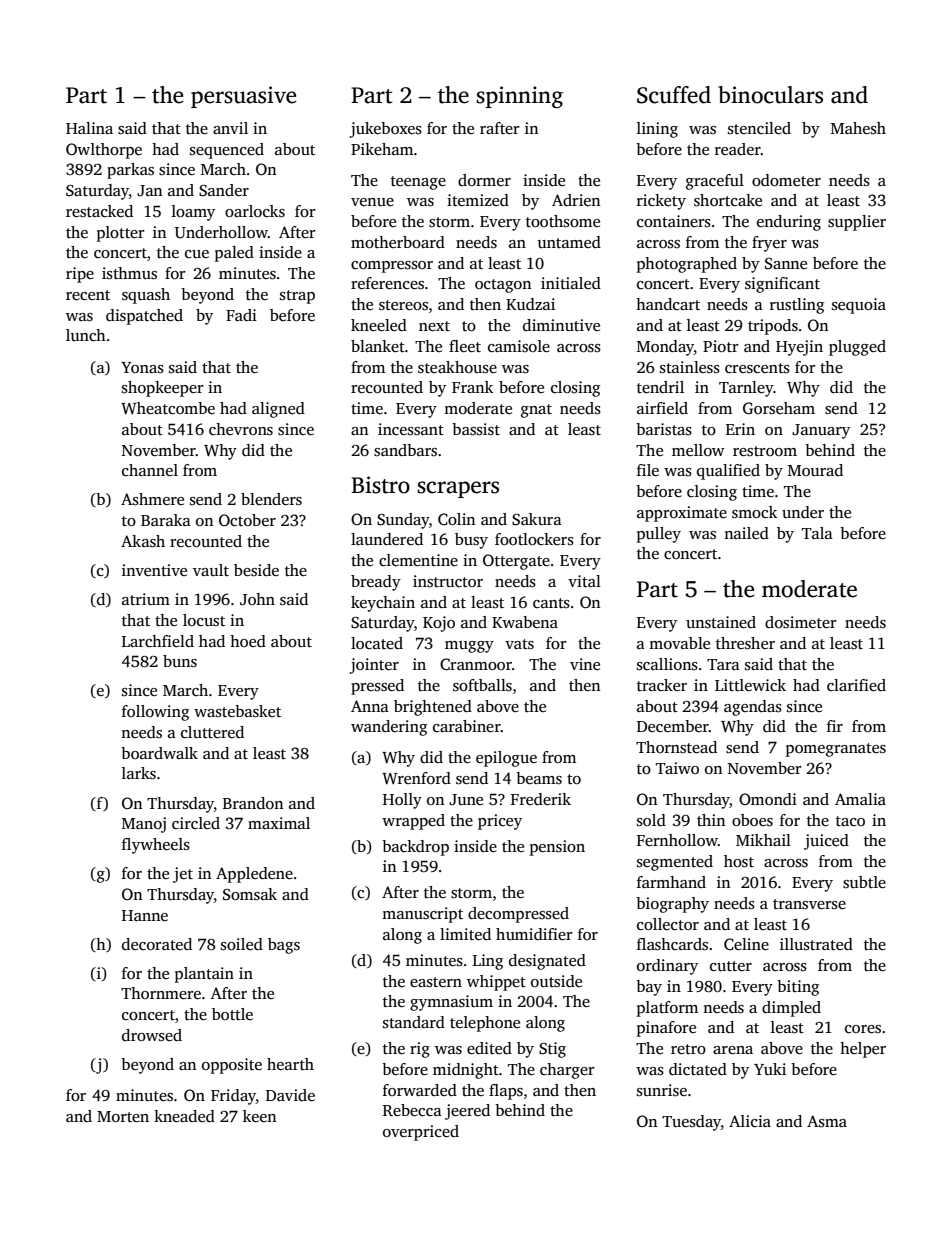 The image size is (952, 1233). I want to click on Amalia, so click(860, 799).
